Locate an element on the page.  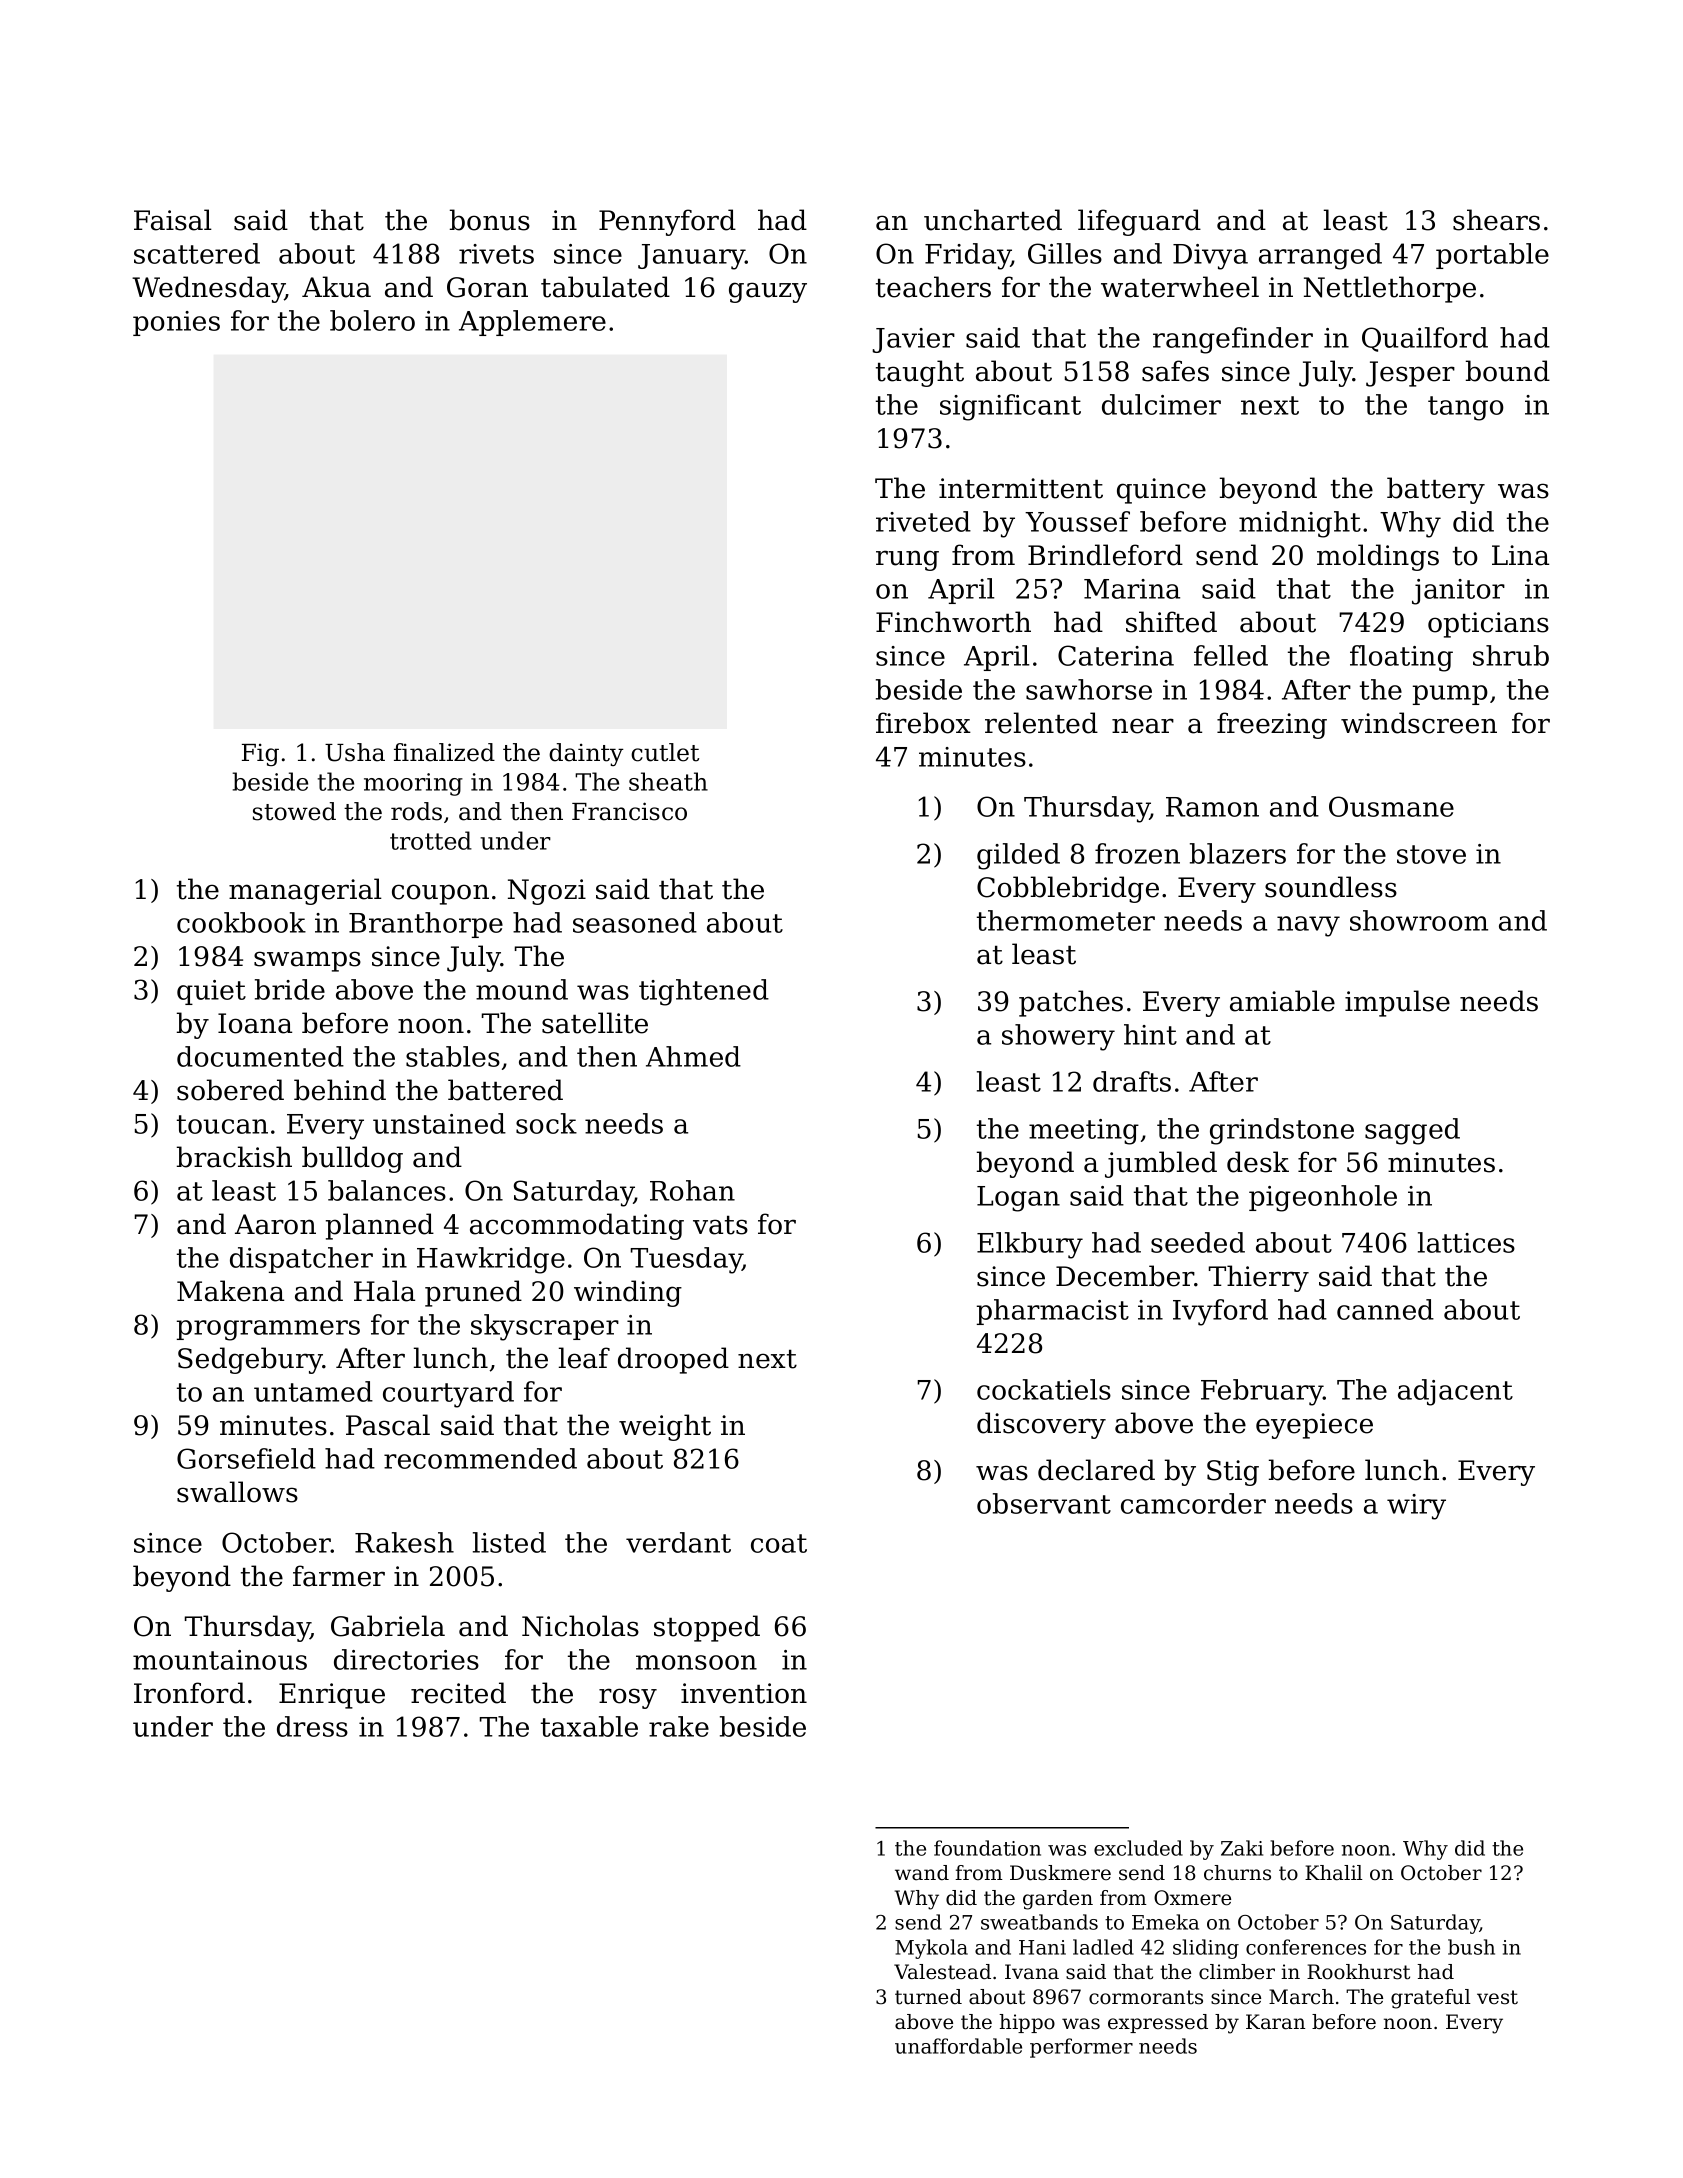
dress is located at coordinates (312, 1726).
